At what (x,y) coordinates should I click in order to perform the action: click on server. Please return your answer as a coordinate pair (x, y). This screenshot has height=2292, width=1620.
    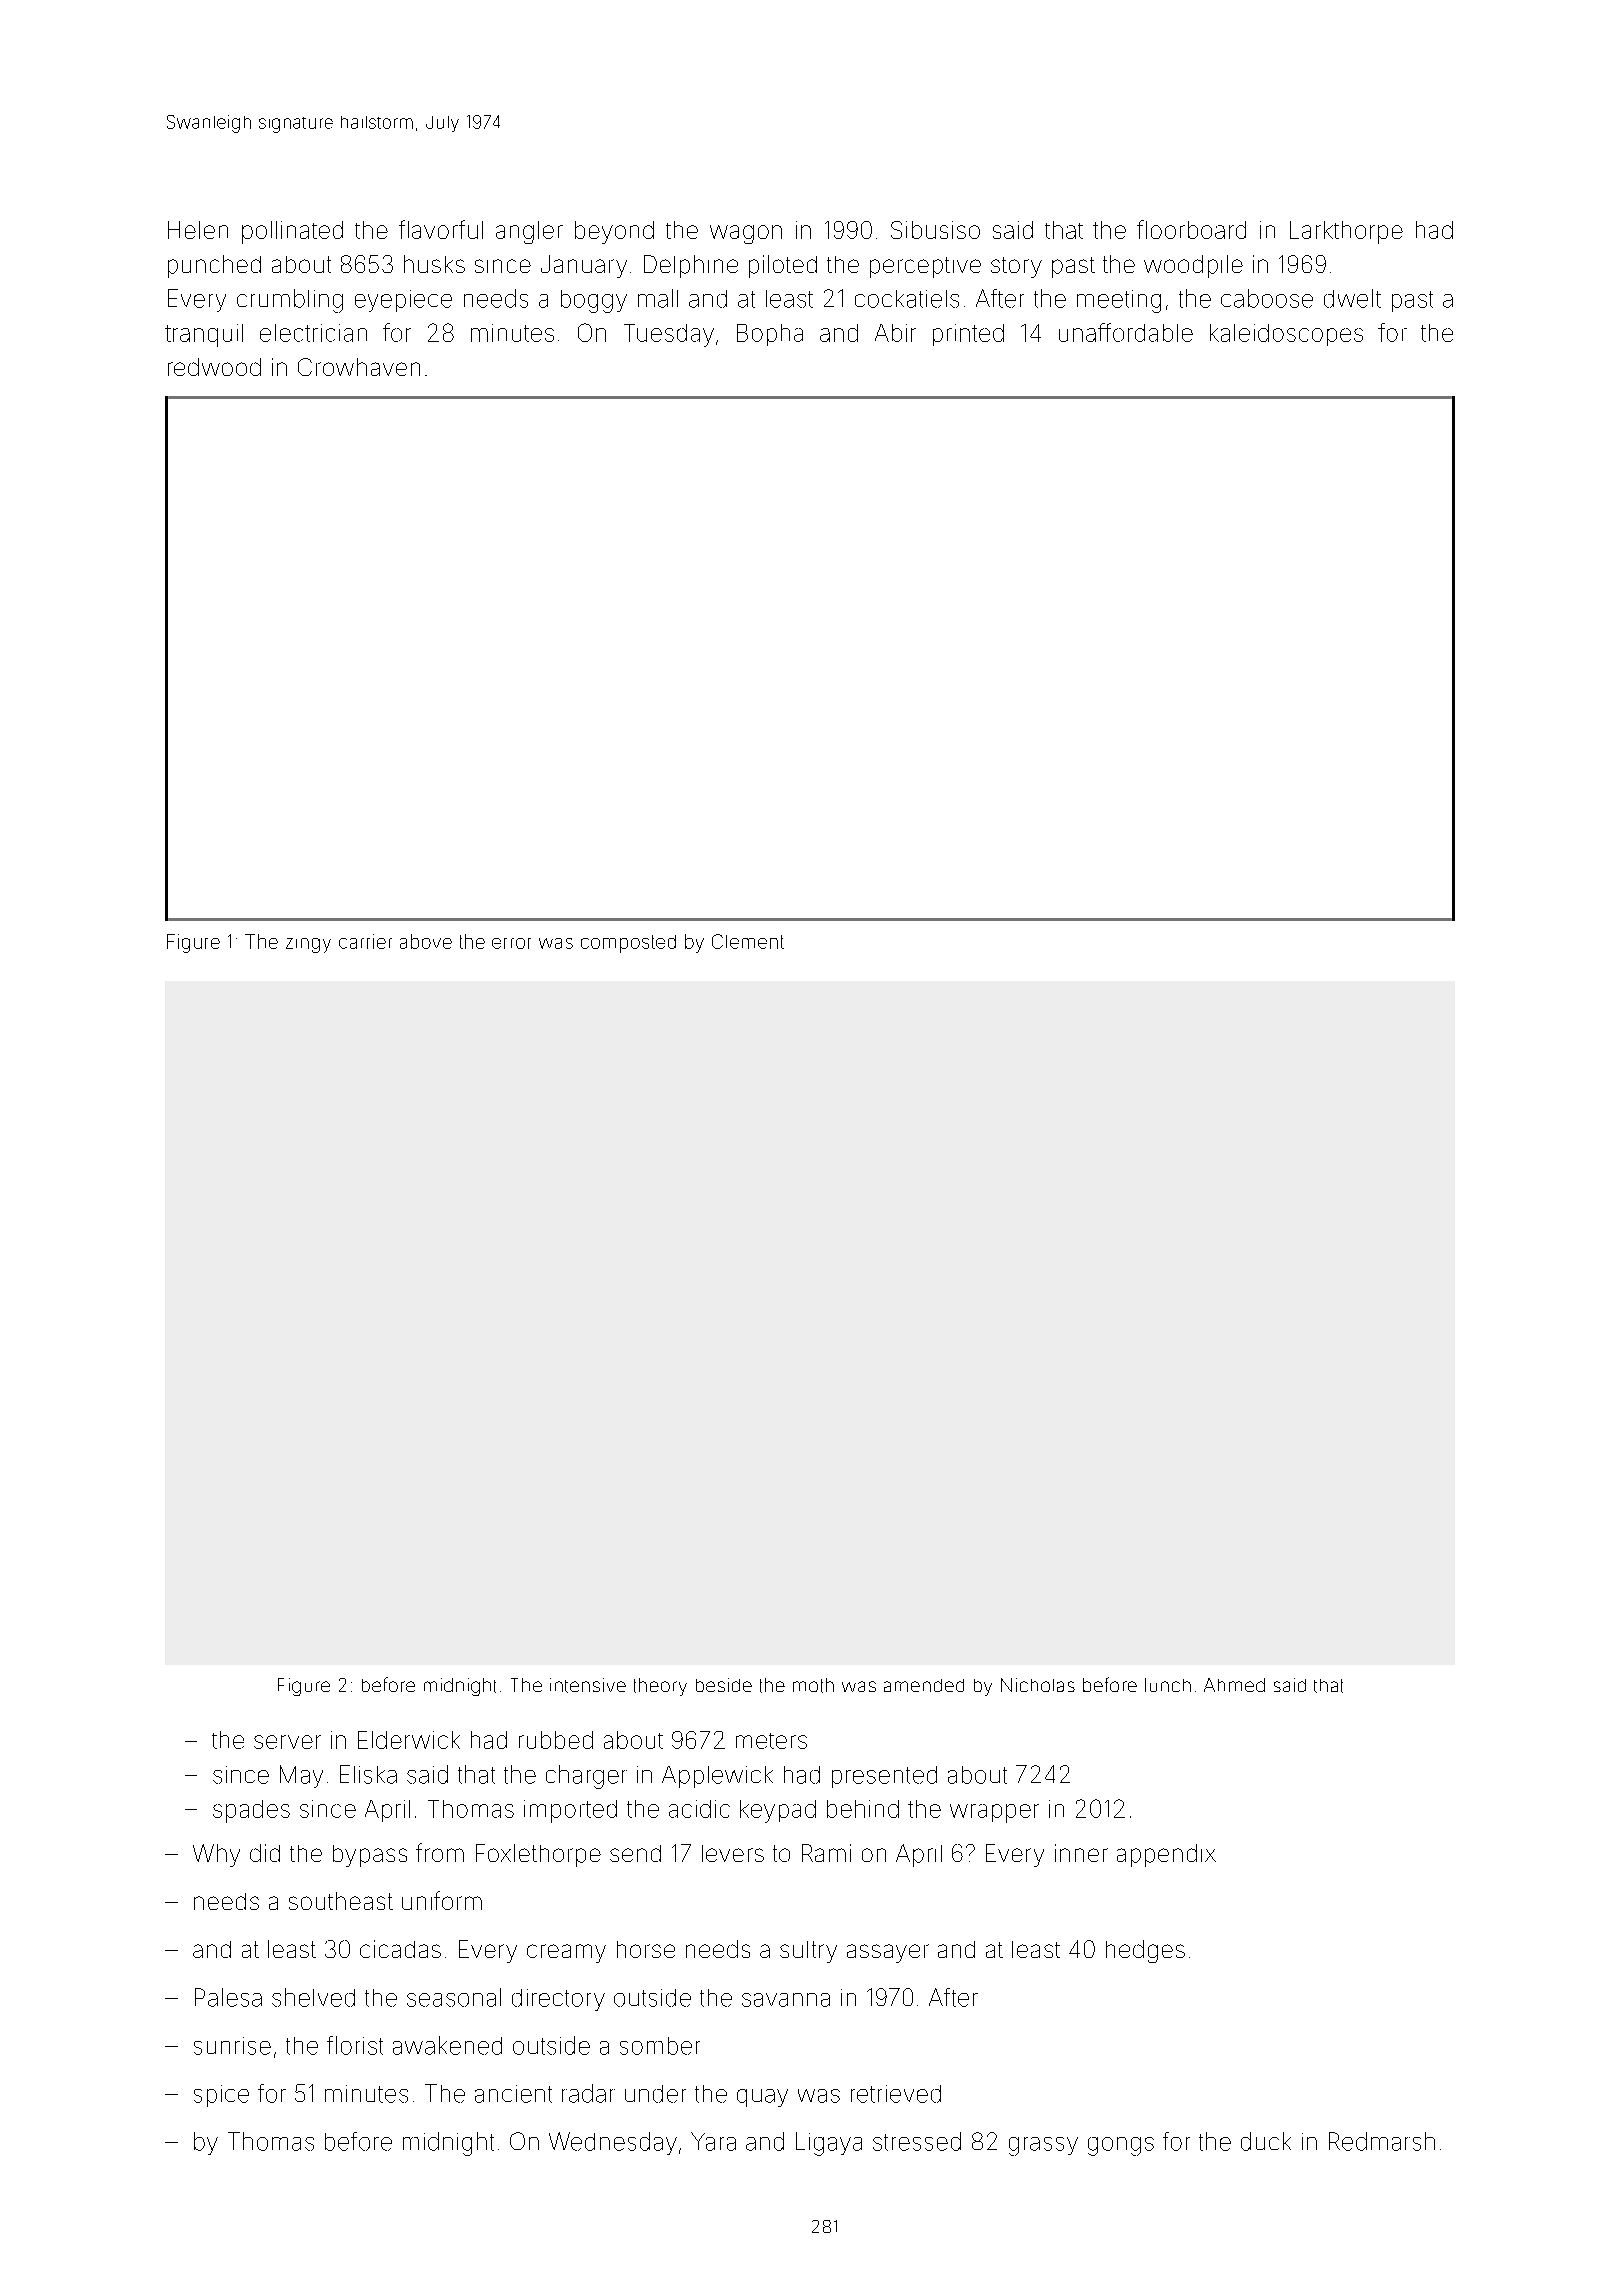
    Looking at the image, I should click on (287, 1742).
